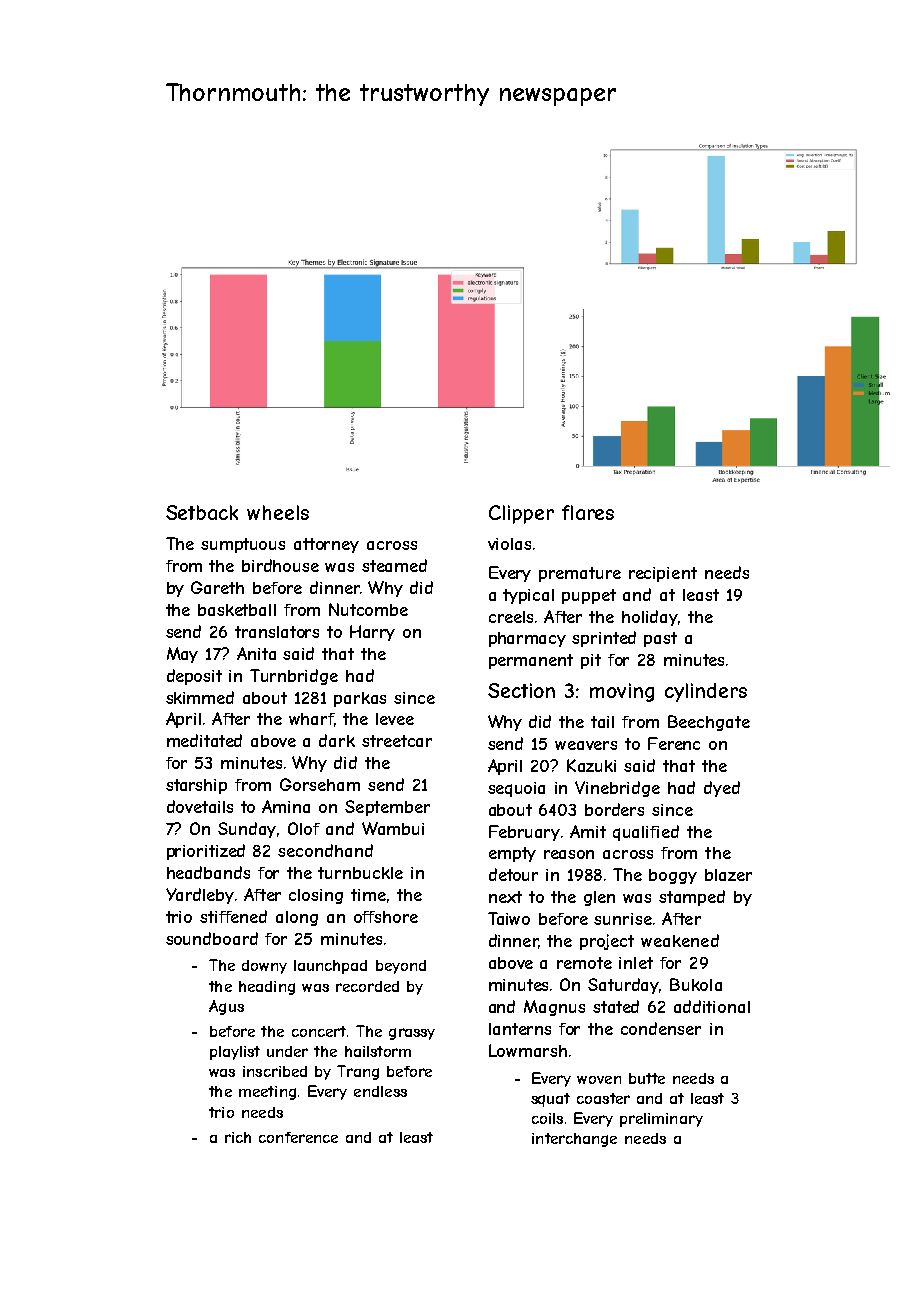 The image size is (924, 1311). Describe the element at coordinates (706, 692) in the page. I see `cylinders` at that location.
